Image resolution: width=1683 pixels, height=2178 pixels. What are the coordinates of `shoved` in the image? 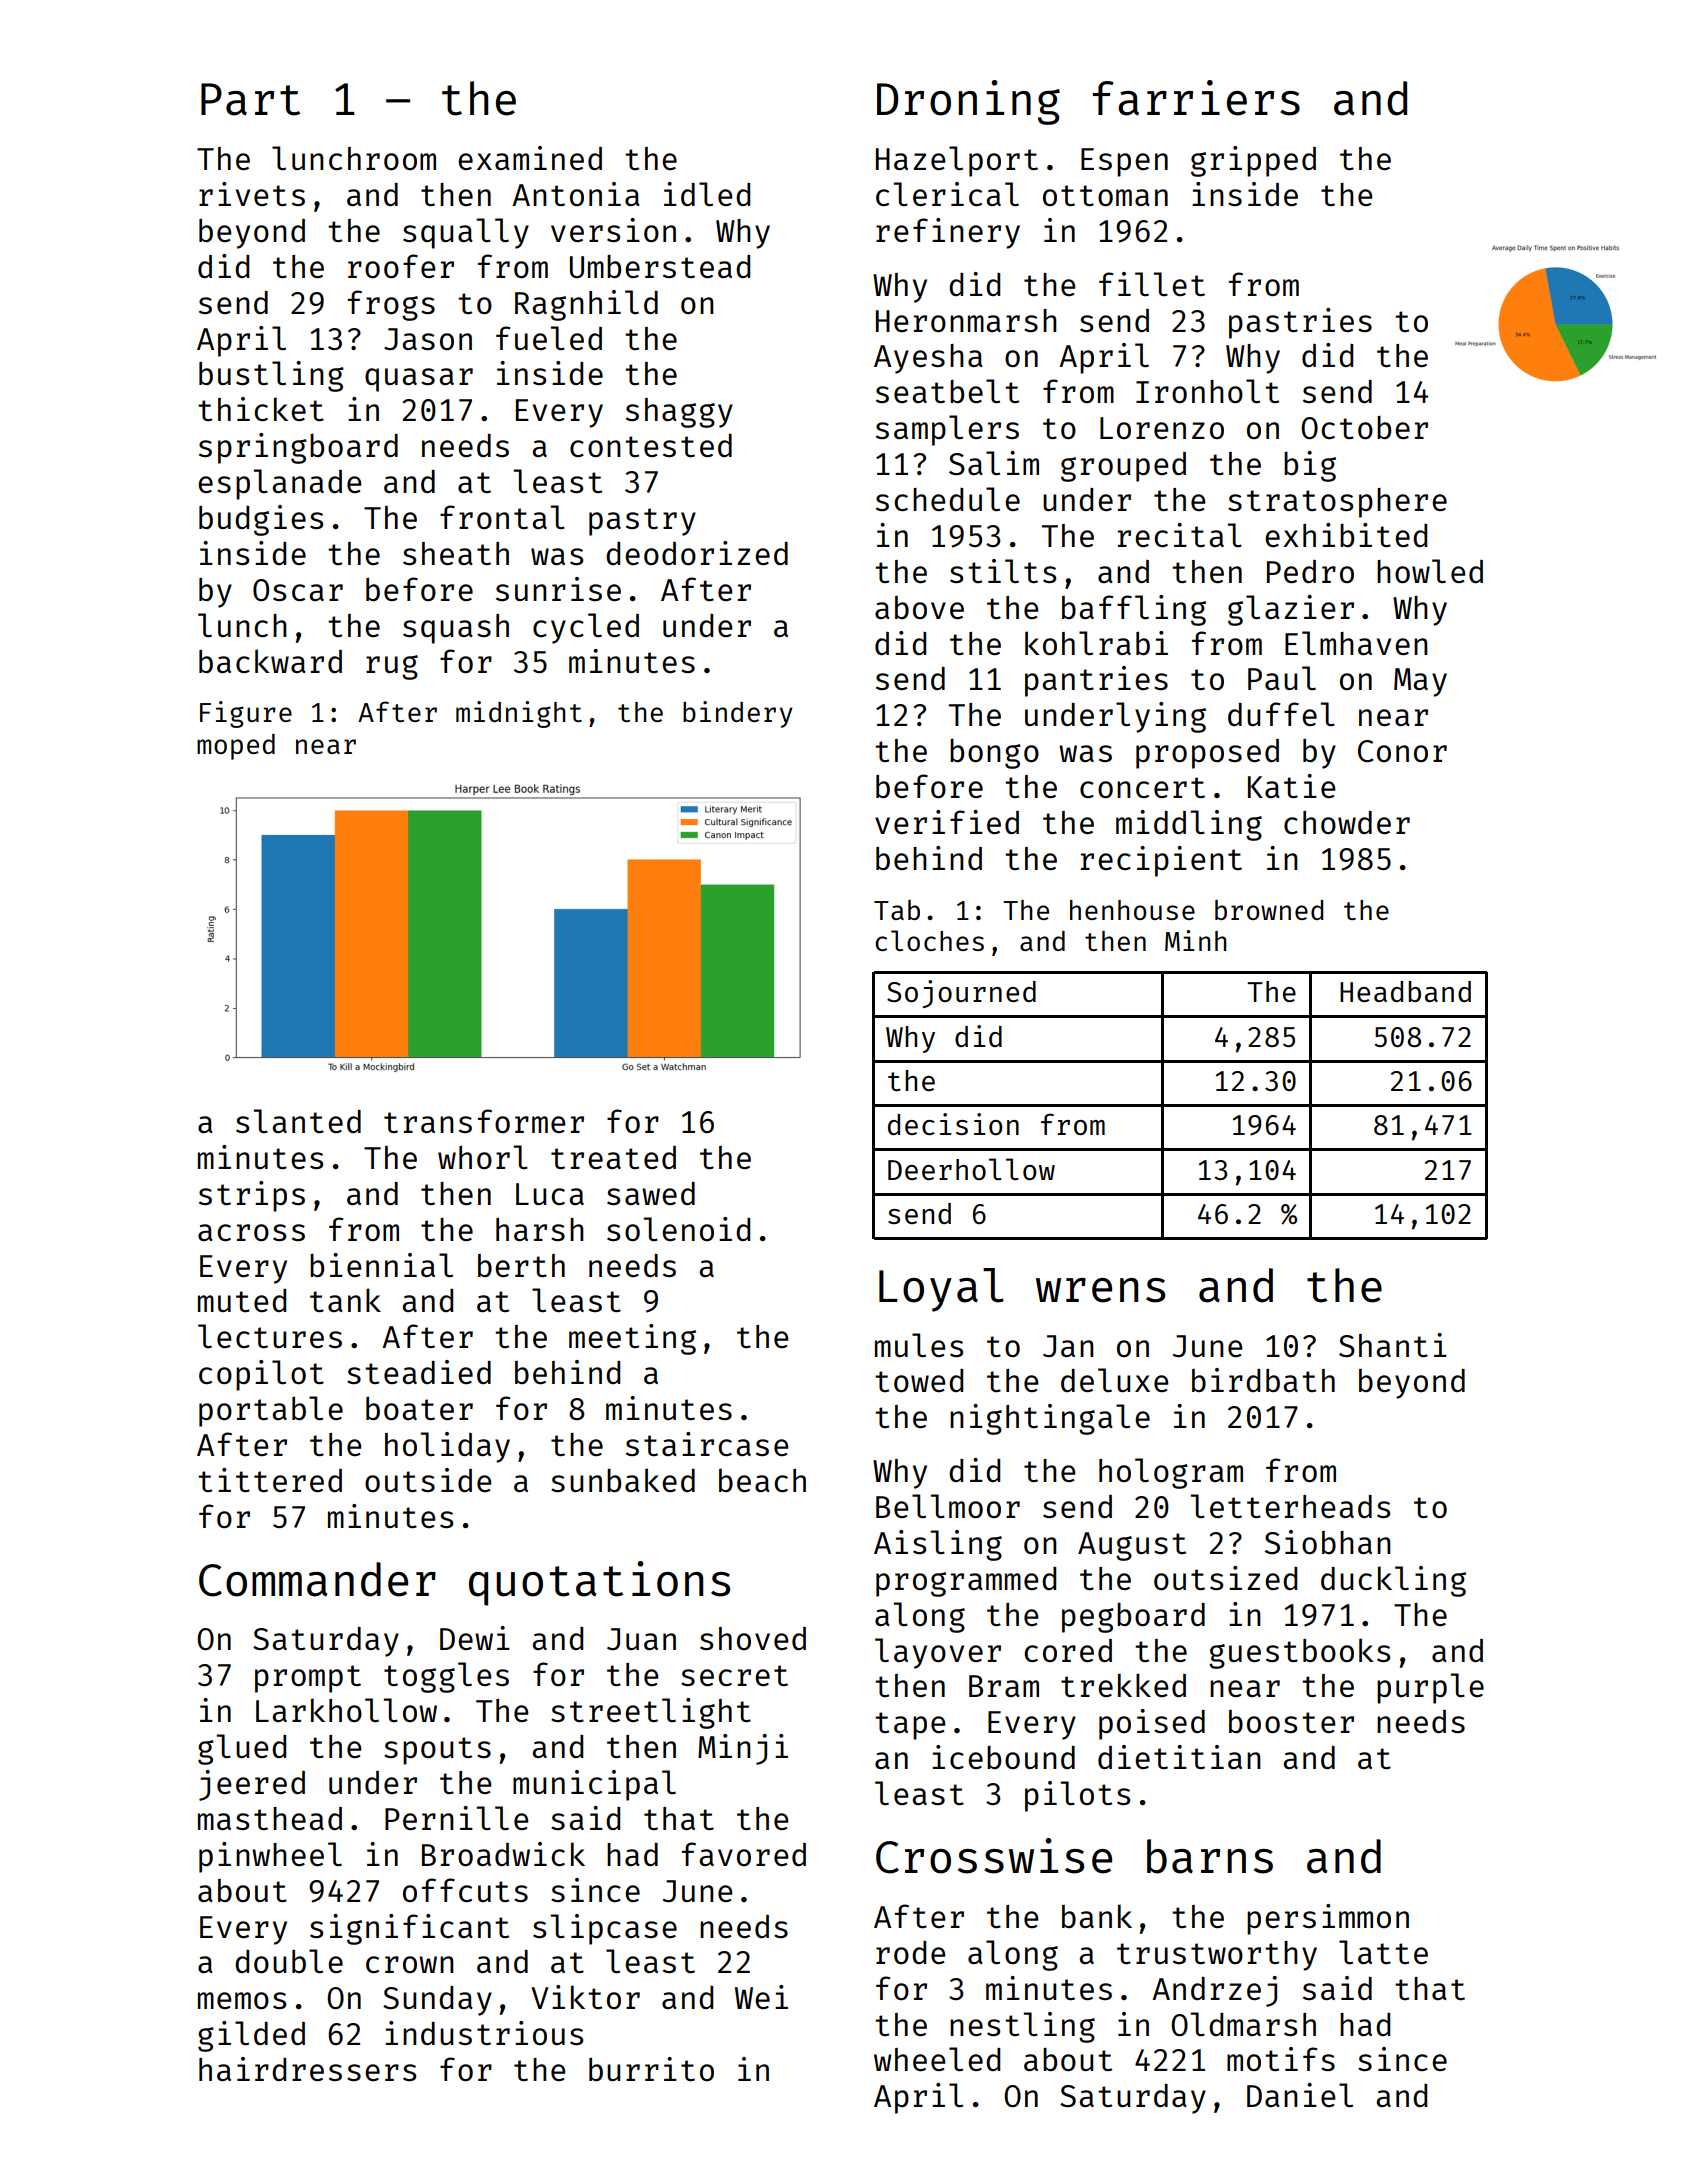 It's located at (753, 1638).
